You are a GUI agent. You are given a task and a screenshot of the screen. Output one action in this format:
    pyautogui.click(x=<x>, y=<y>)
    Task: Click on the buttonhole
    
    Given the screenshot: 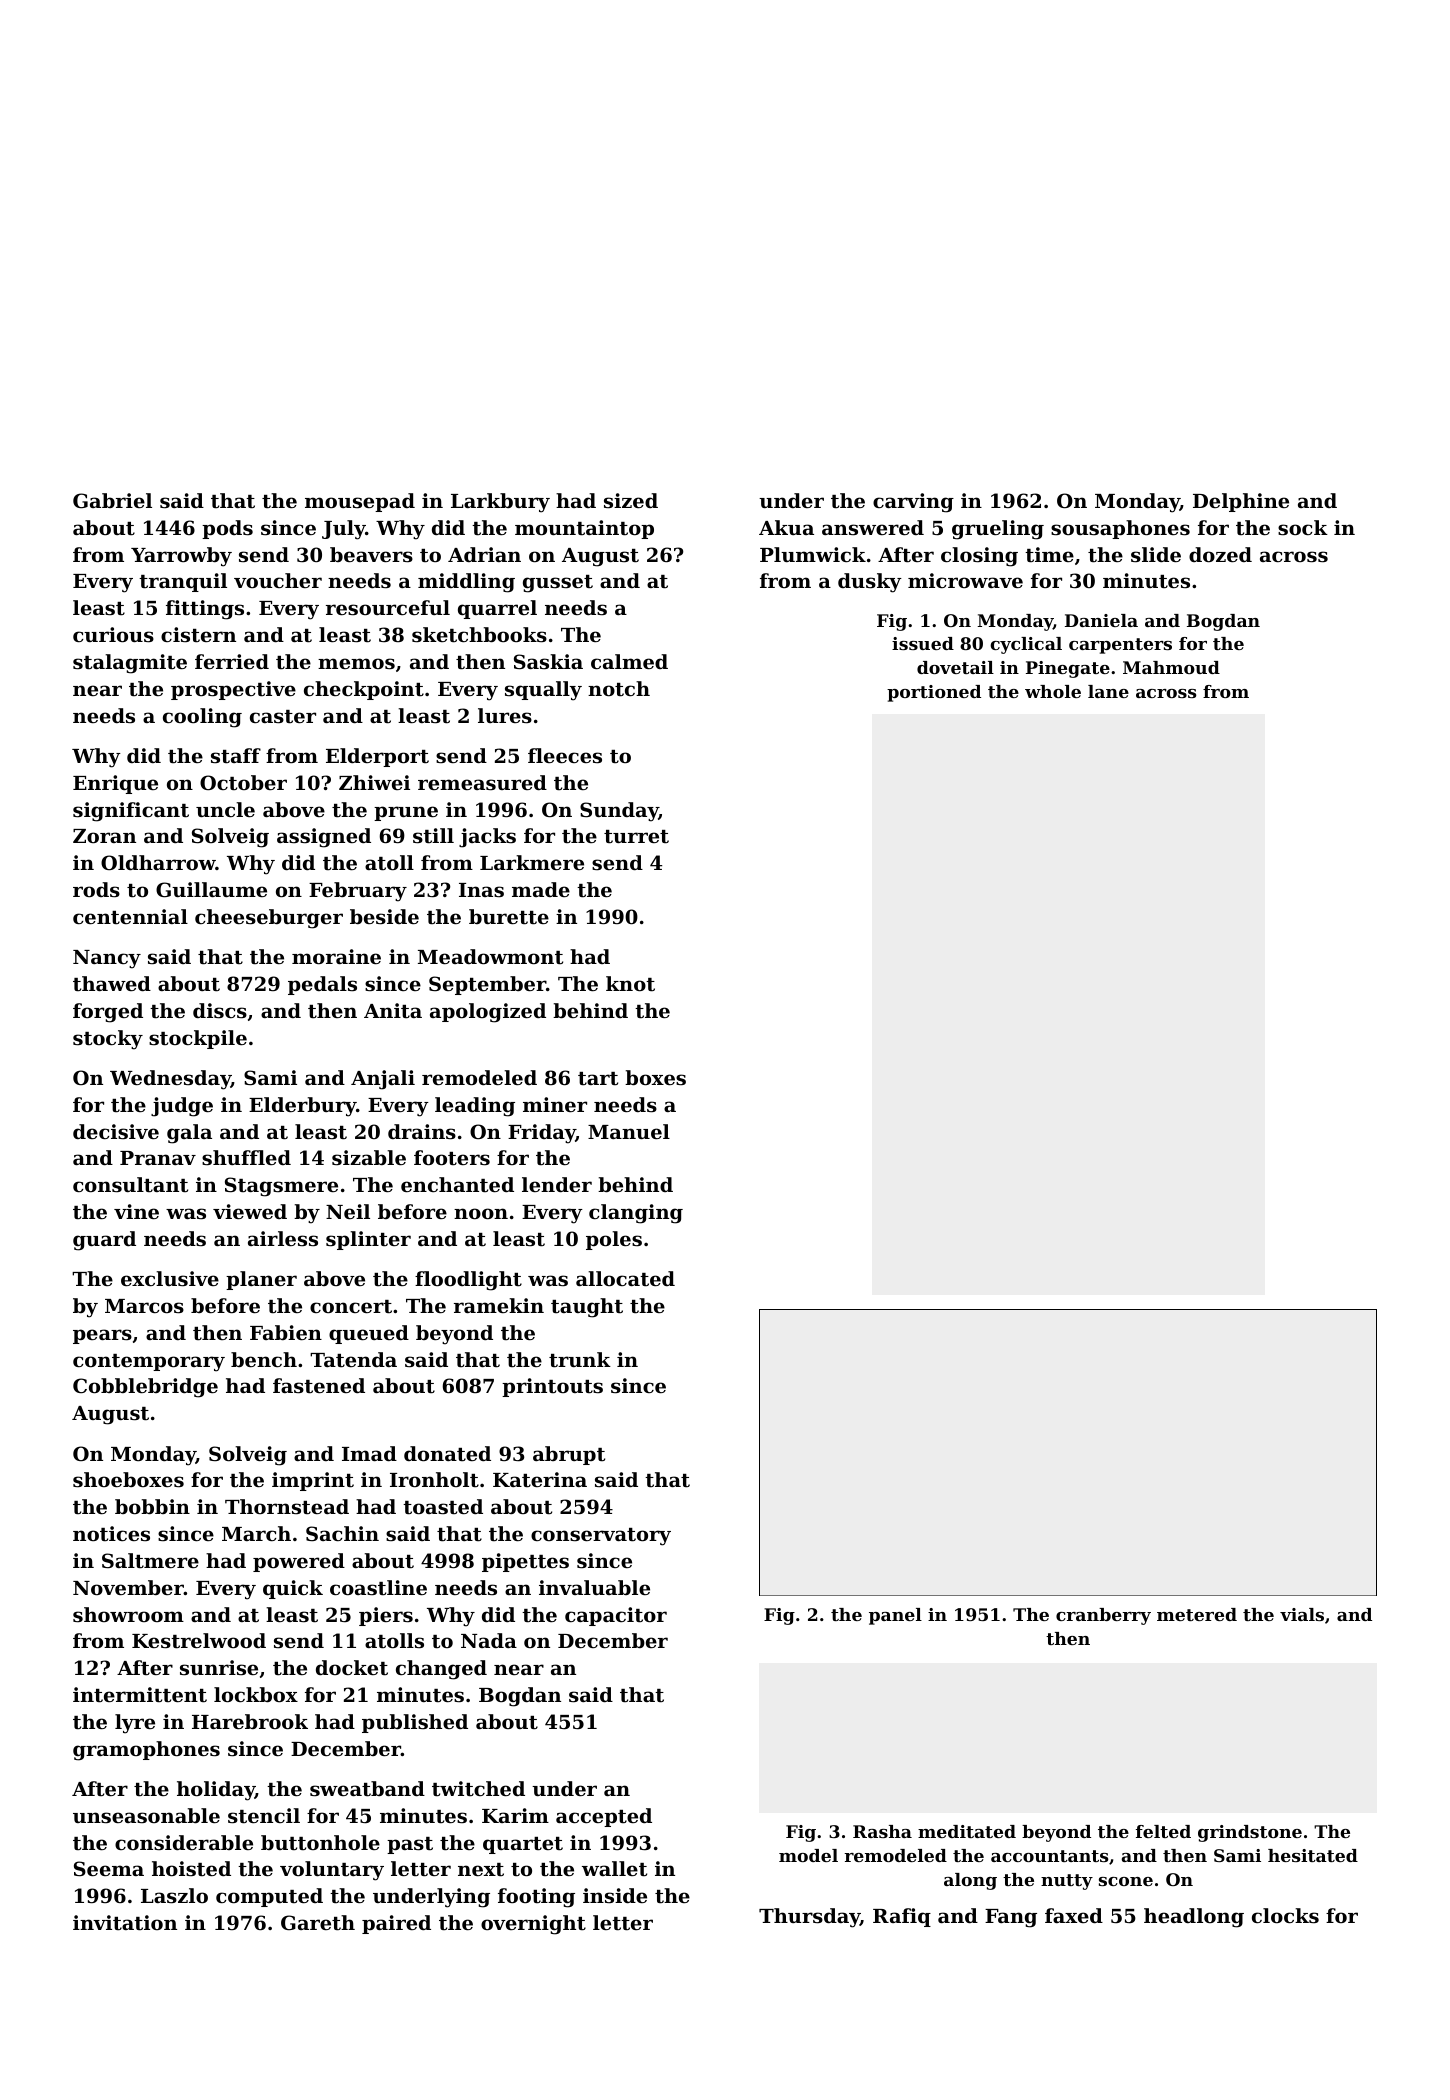 What is the action you would take?
    pyautogui.click(x=320, y=1842)
